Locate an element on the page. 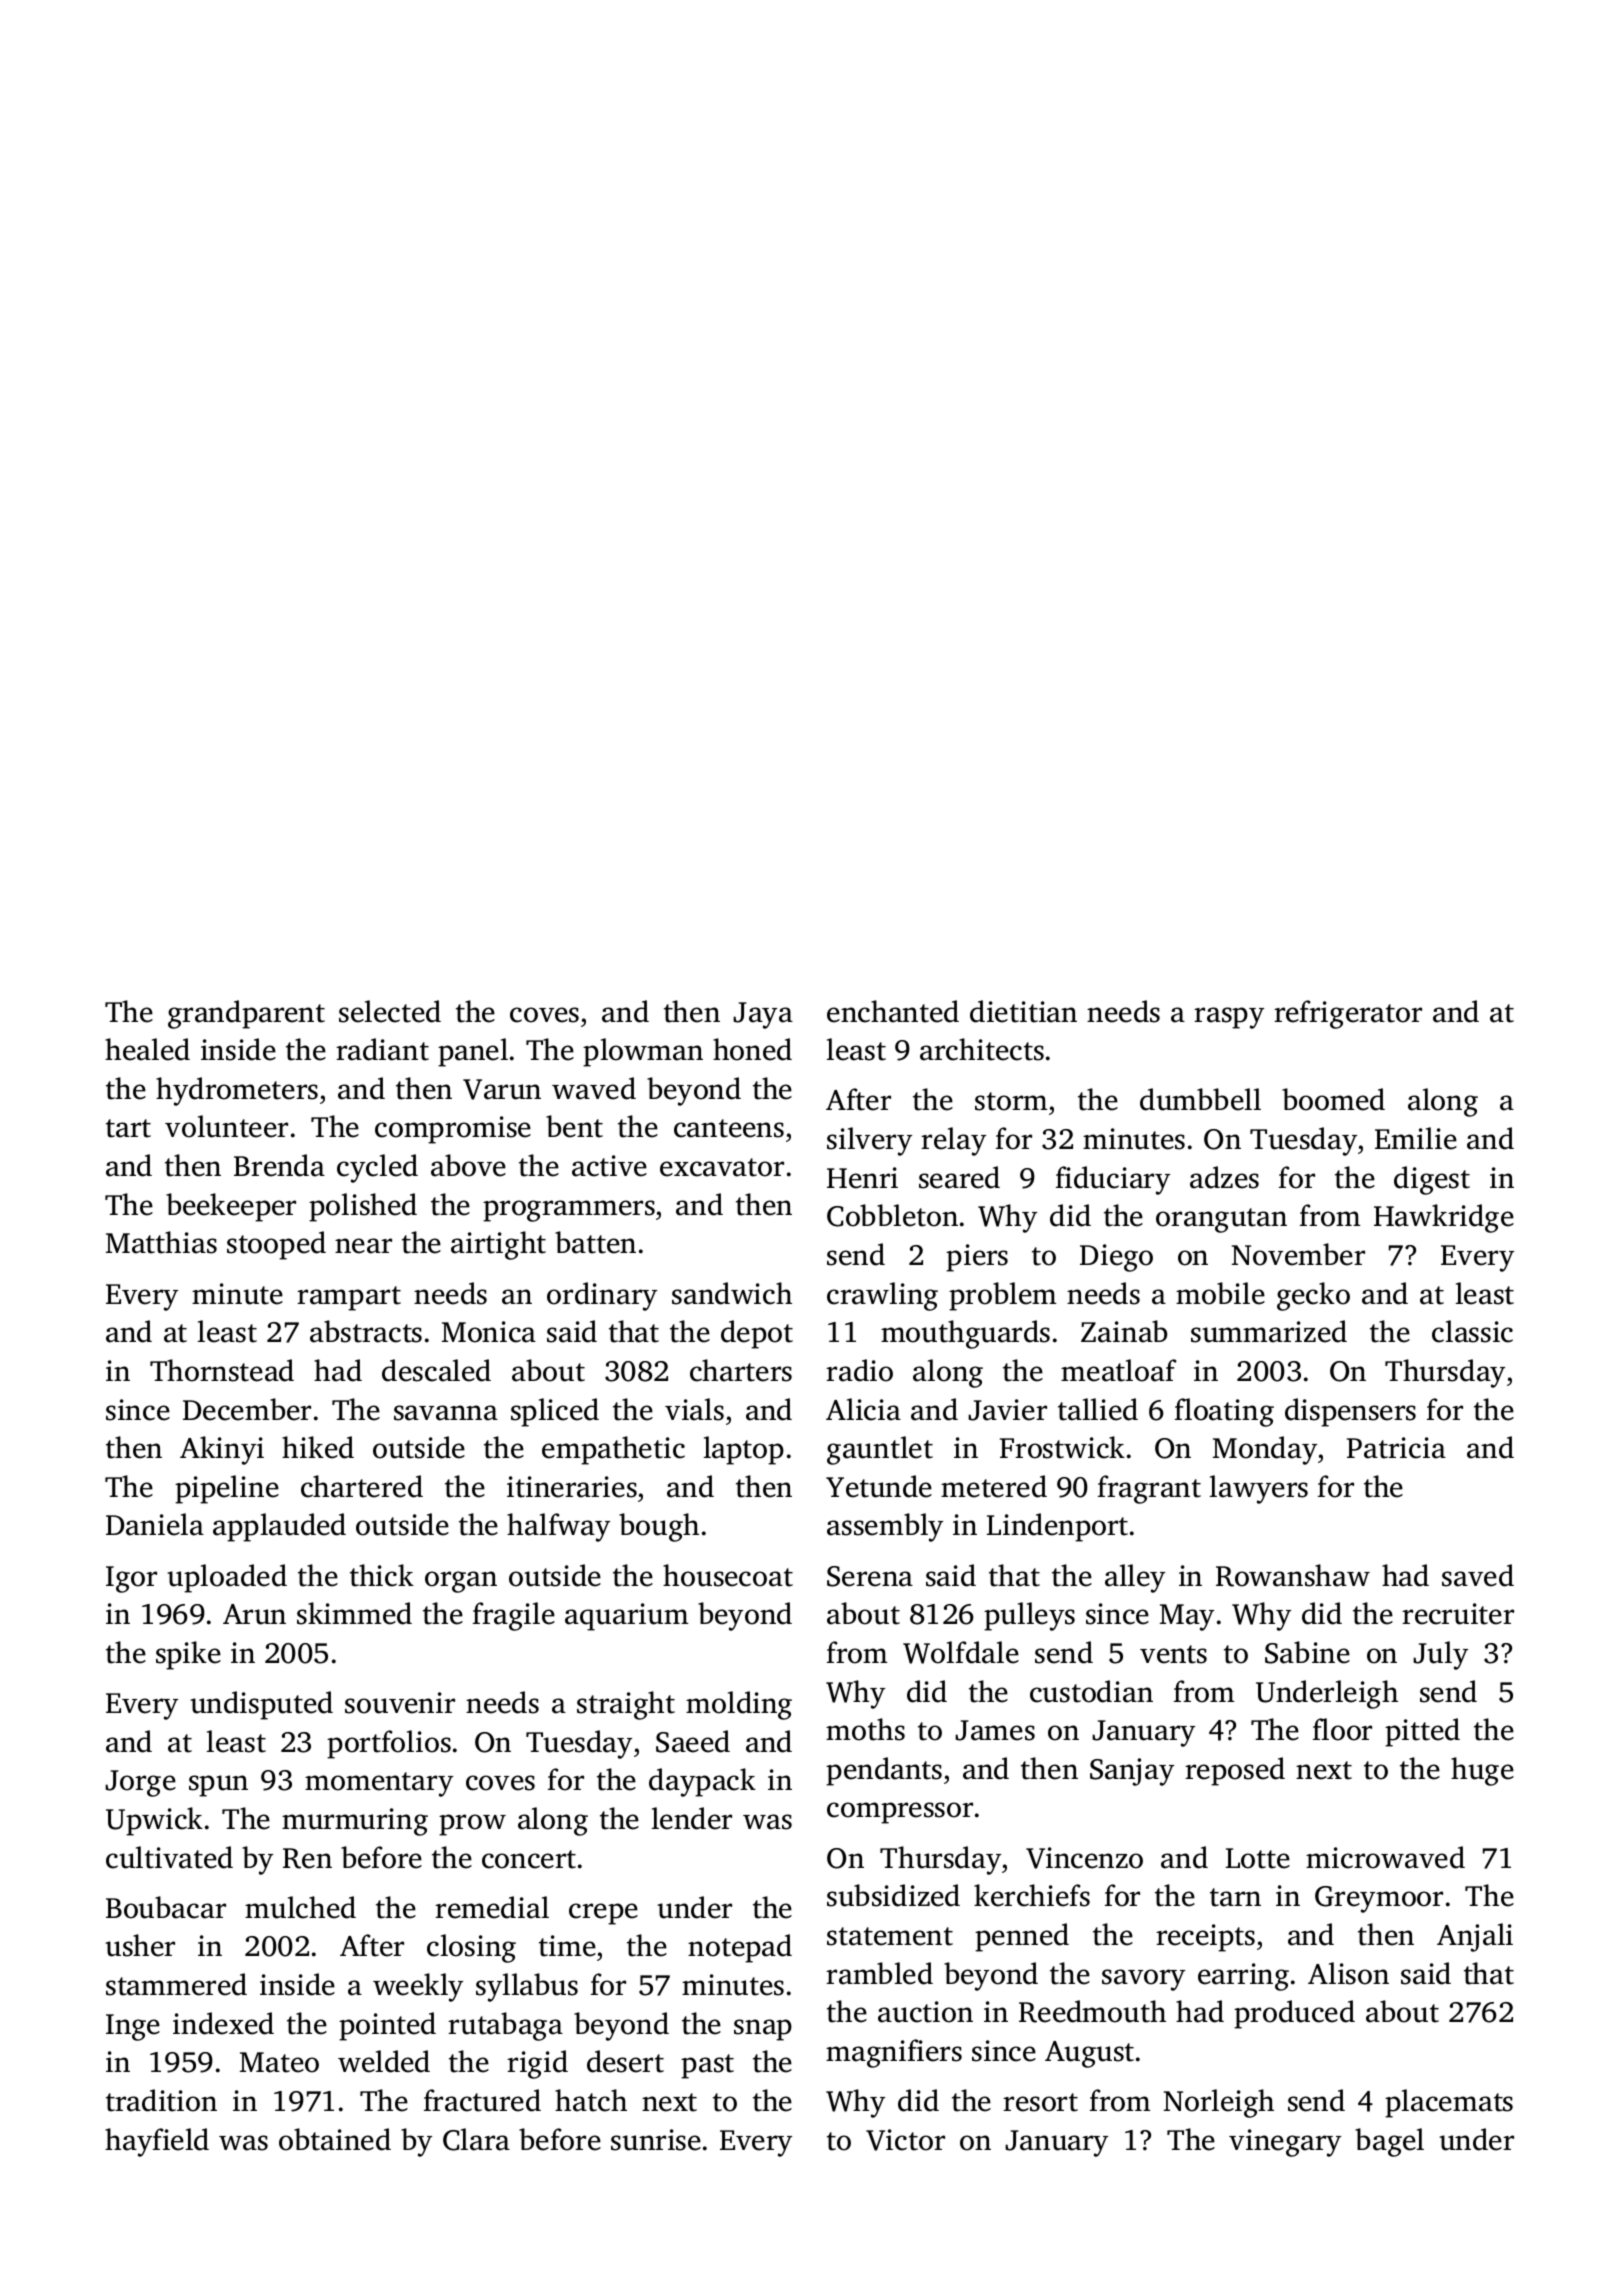 The image size is (1620, 2292). Emilie is located at coordinates (1416, 1138).
